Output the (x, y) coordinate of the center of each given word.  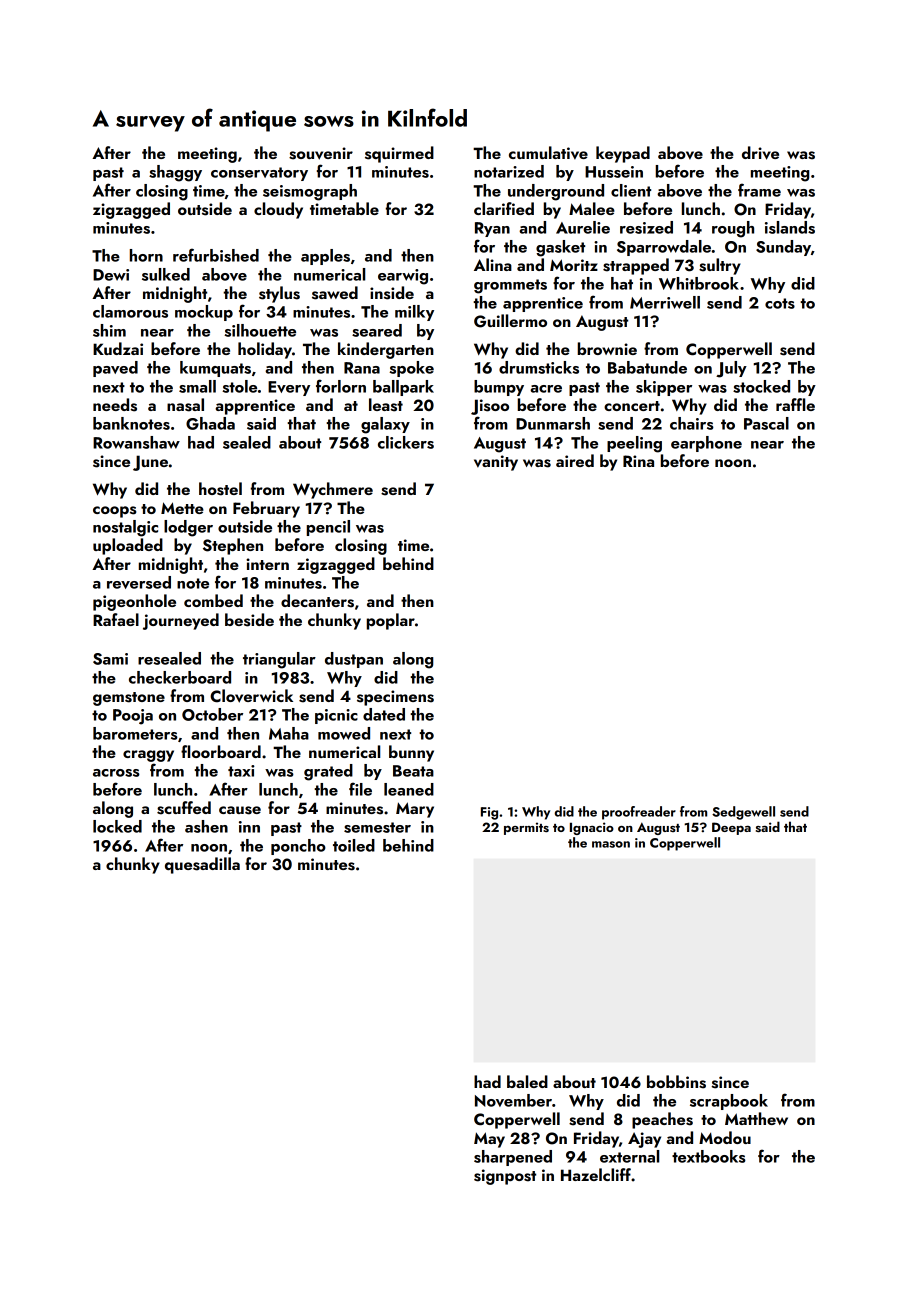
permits (526, 828)
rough (733, 229)
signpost (505, 1177)
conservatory (259, 174)
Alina (493, 264)
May (489, 1140)
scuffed (184, 808)
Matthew (756, 1118)
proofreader (639, 813)
